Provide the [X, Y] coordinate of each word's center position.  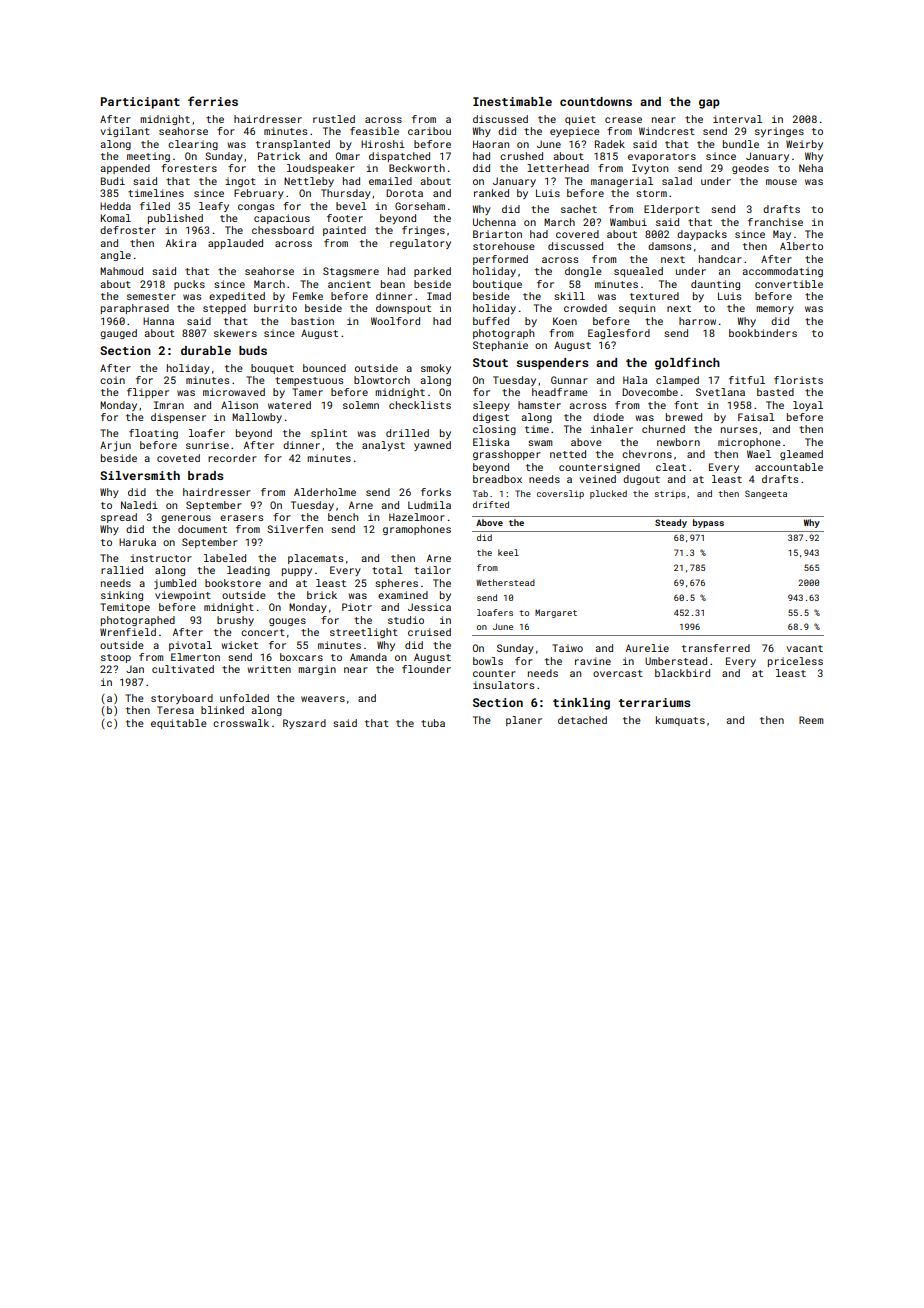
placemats [315, 559]
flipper [148, 393]
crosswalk [241, 723]
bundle [741, 144]
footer [345, 218]
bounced [324, 368]
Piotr [357, 607]
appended [125, 169]
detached [582, 720]
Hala [635, 380]
